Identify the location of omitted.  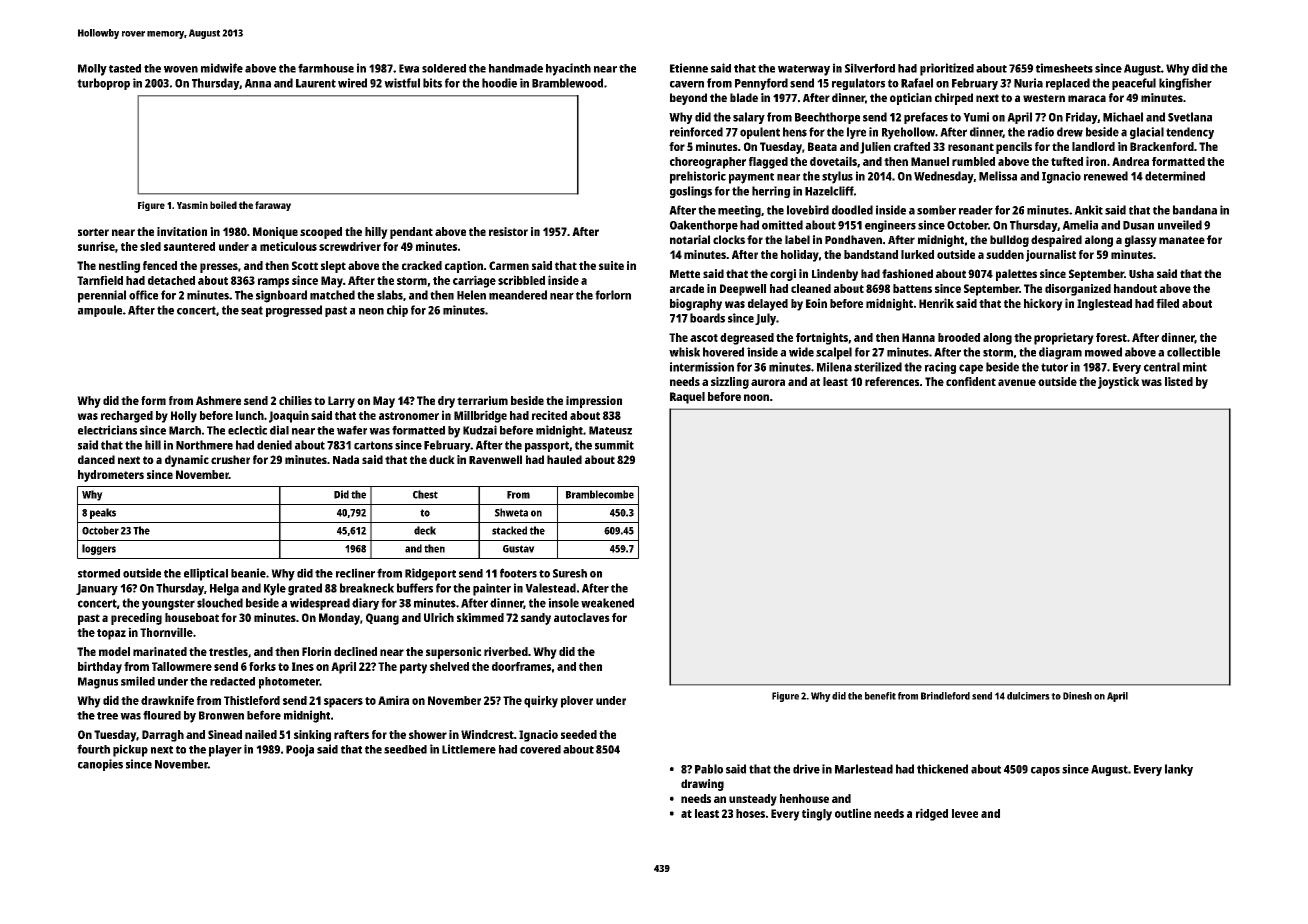
(782, 225).
